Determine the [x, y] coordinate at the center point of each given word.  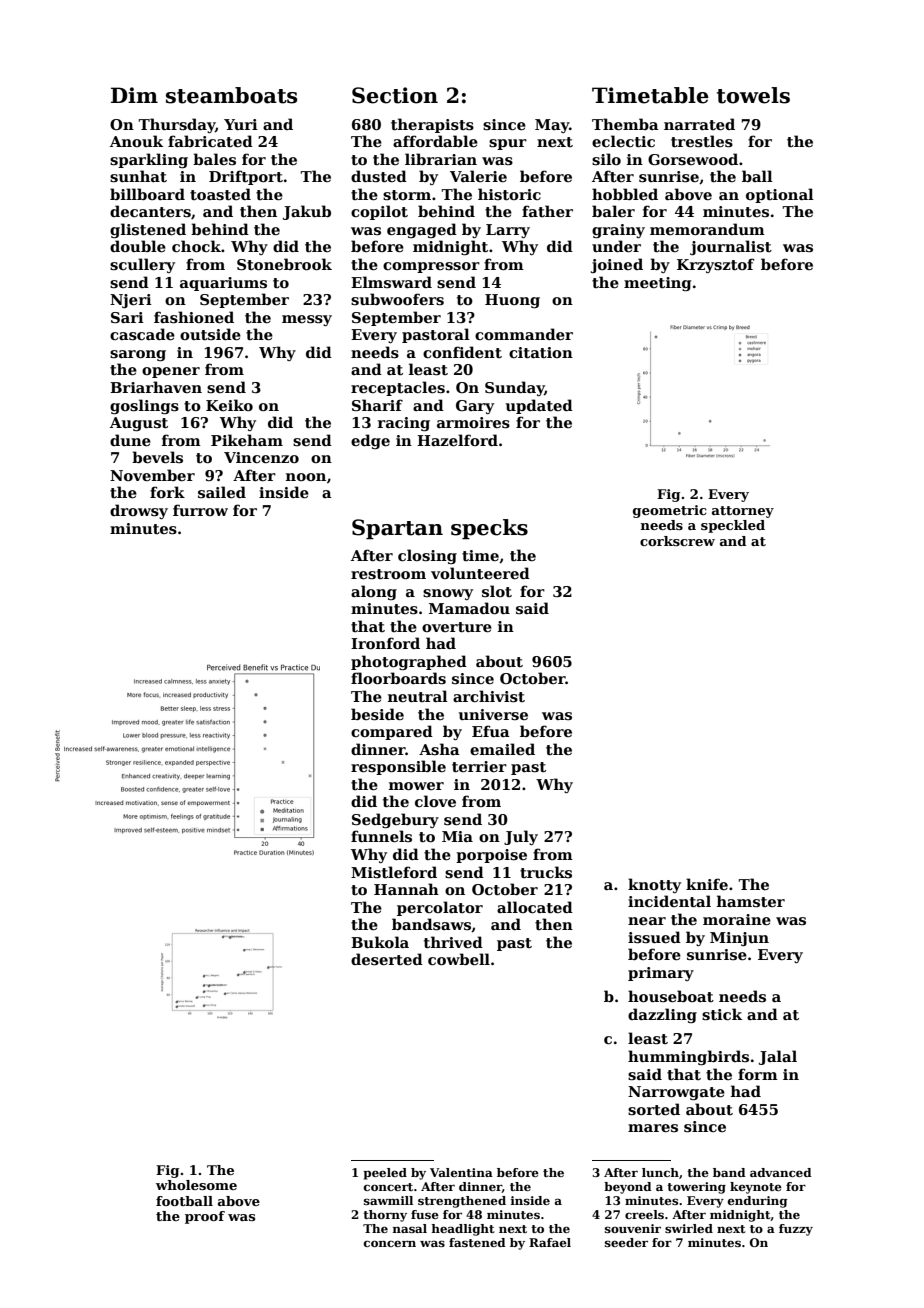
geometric [670, 511]
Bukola [380, 942]
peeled [385, 1174]
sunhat [138, 176]
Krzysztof [715, 265]
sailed [222, 492]
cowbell [459, 959]
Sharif [377, 405]
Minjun [739, 939]
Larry [508, 231]
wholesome [196, 1185]
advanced [781, 1172]
